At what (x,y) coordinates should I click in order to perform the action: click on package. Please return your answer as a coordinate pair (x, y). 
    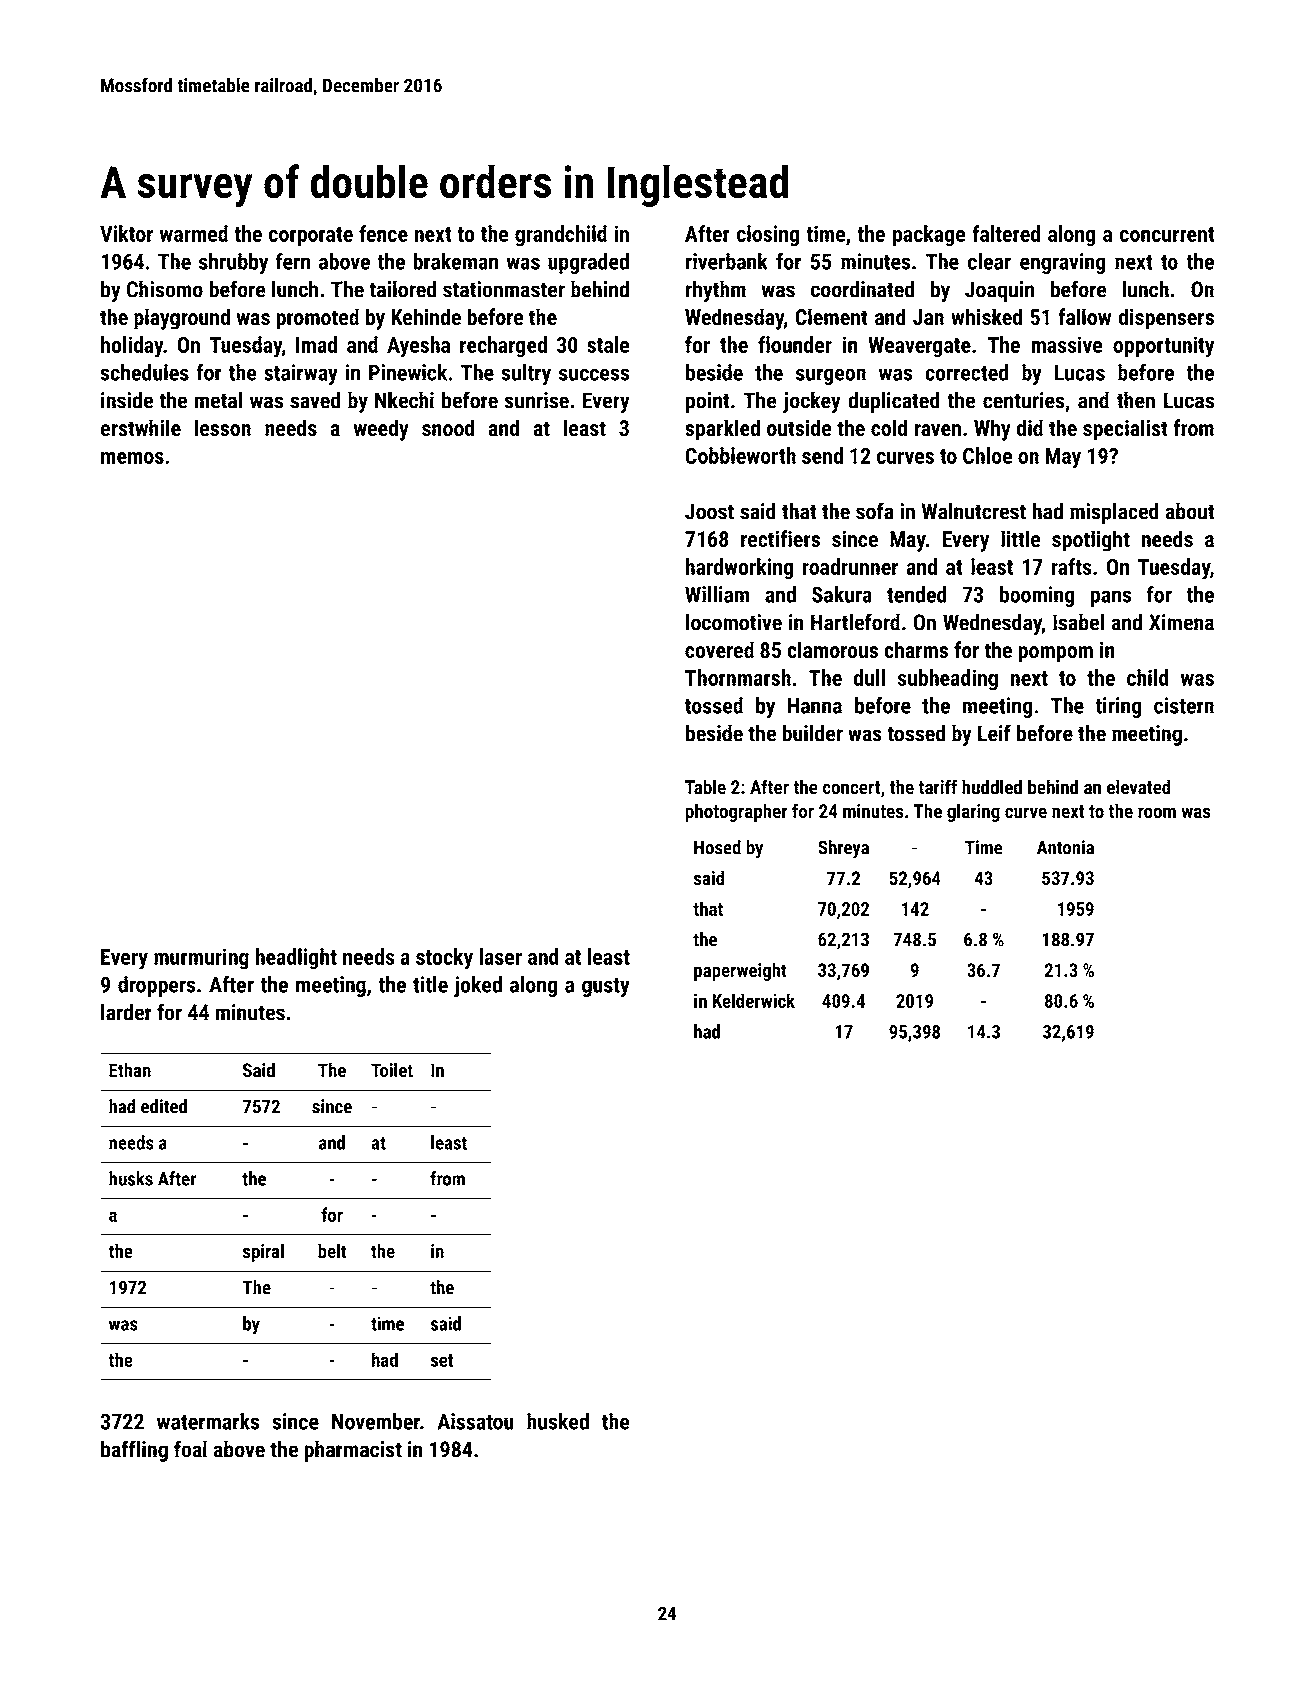
    Looking at the image, I should click on (929, 236).
